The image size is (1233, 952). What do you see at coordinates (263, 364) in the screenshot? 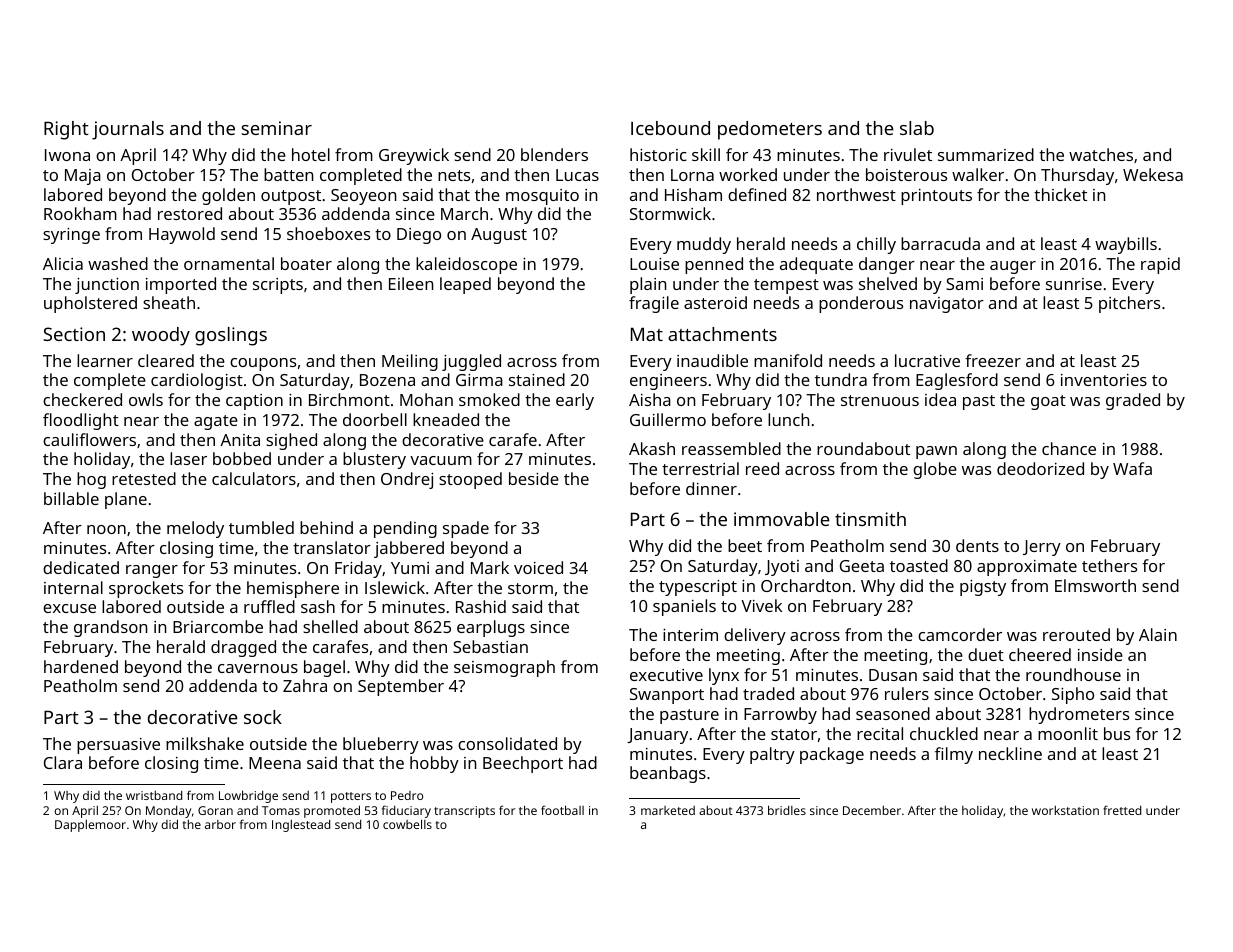
I see `coupons` at bounding box center [263, 364].
